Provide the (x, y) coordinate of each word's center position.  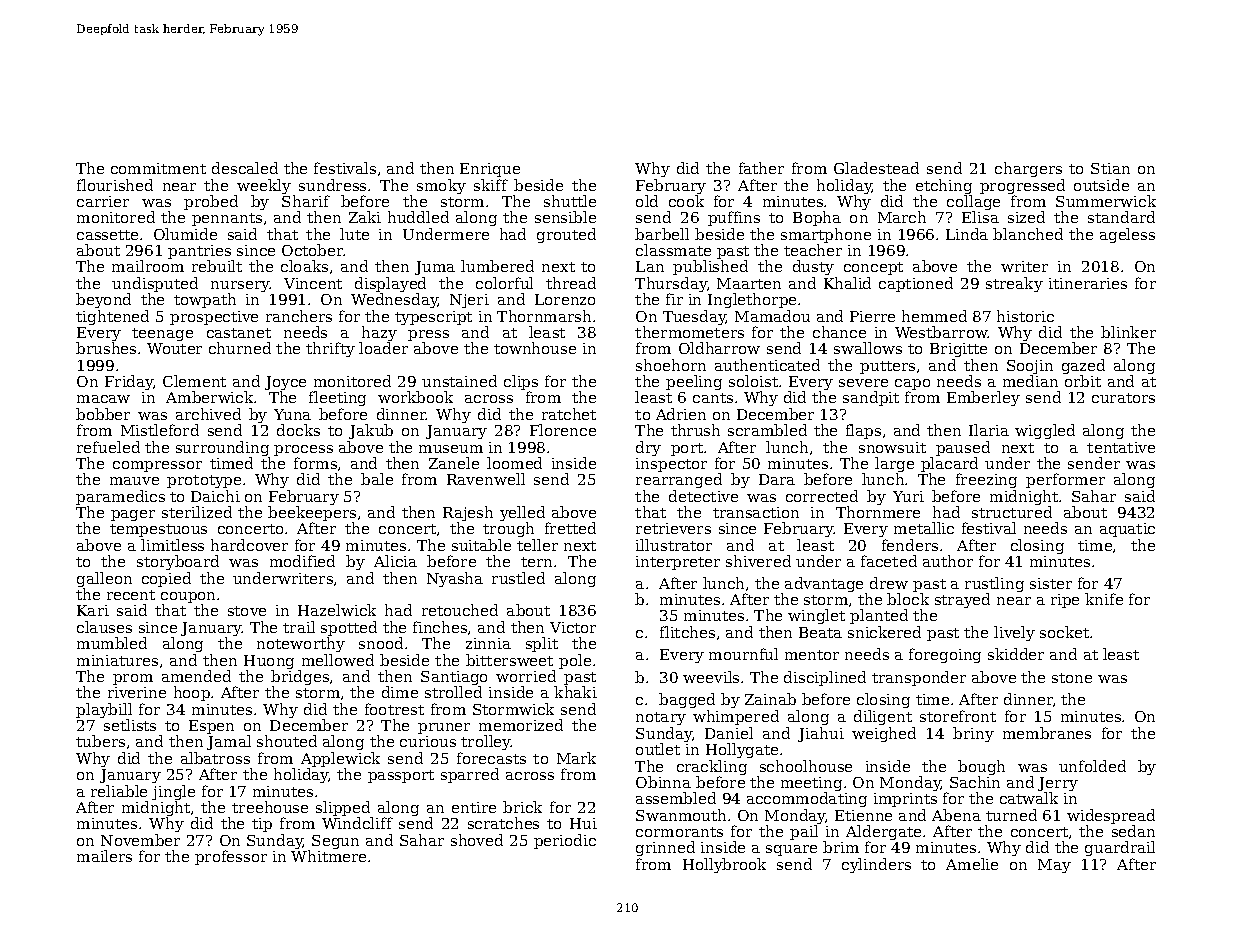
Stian (1110, 168)
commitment (158, 168)
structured (1012, 512)
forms (315, 463)
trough (508, 530)
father (761, 168)
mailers (104, 856)
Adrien (681, 414)
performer (1065, 480)
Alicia (395, 561)
